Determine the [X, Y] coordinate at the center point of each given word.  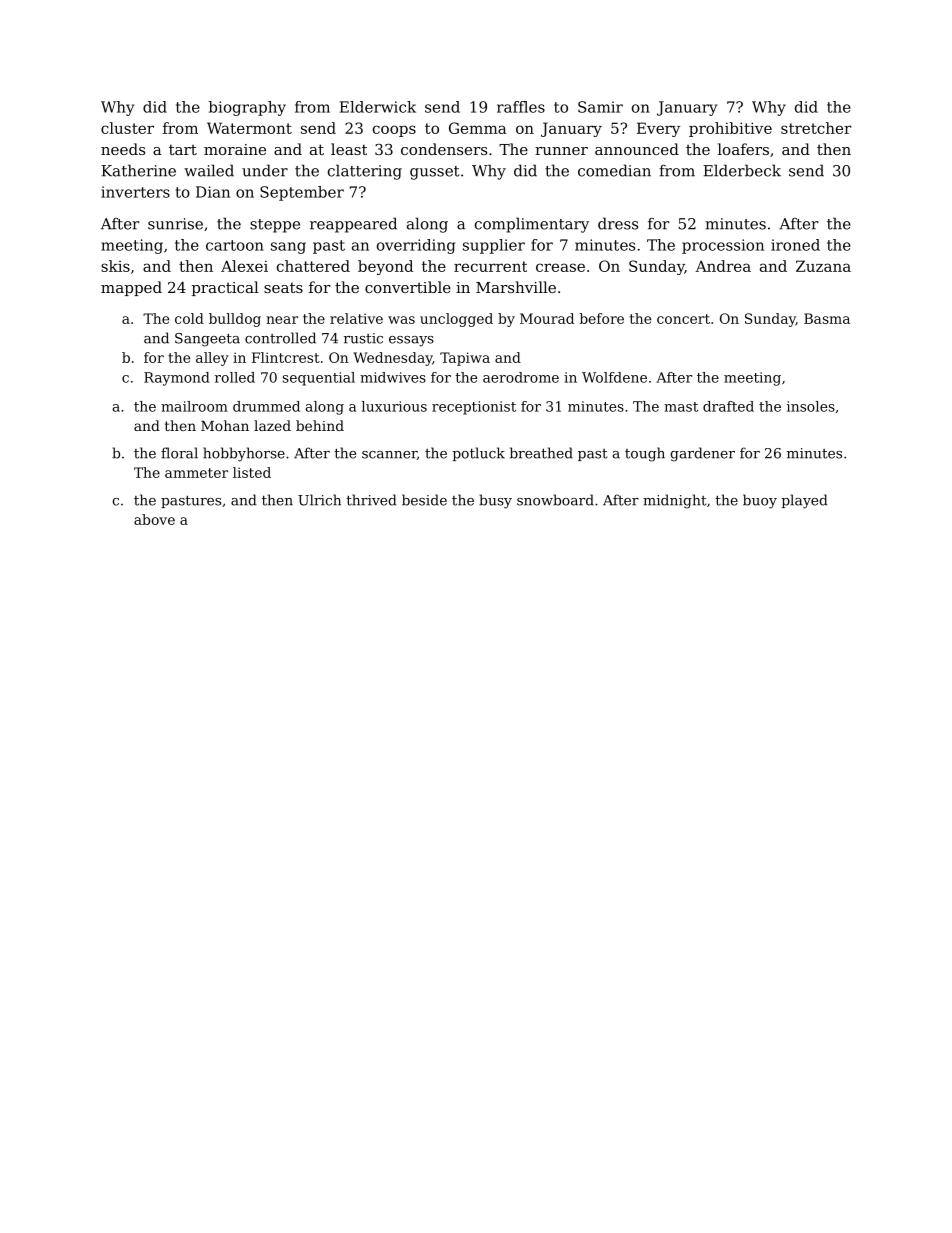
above [154, 519]
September [302, 193]
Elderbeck [742, 170]
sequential [319, 379]
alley [212, 359]
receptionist [474, 408]
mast [681, 407]
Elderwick [378, 107]
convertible [408, 287]
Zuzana [823, 266]
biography [247, 108]
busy [495, 501]
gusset [435, 173]
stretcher [816, 128]
